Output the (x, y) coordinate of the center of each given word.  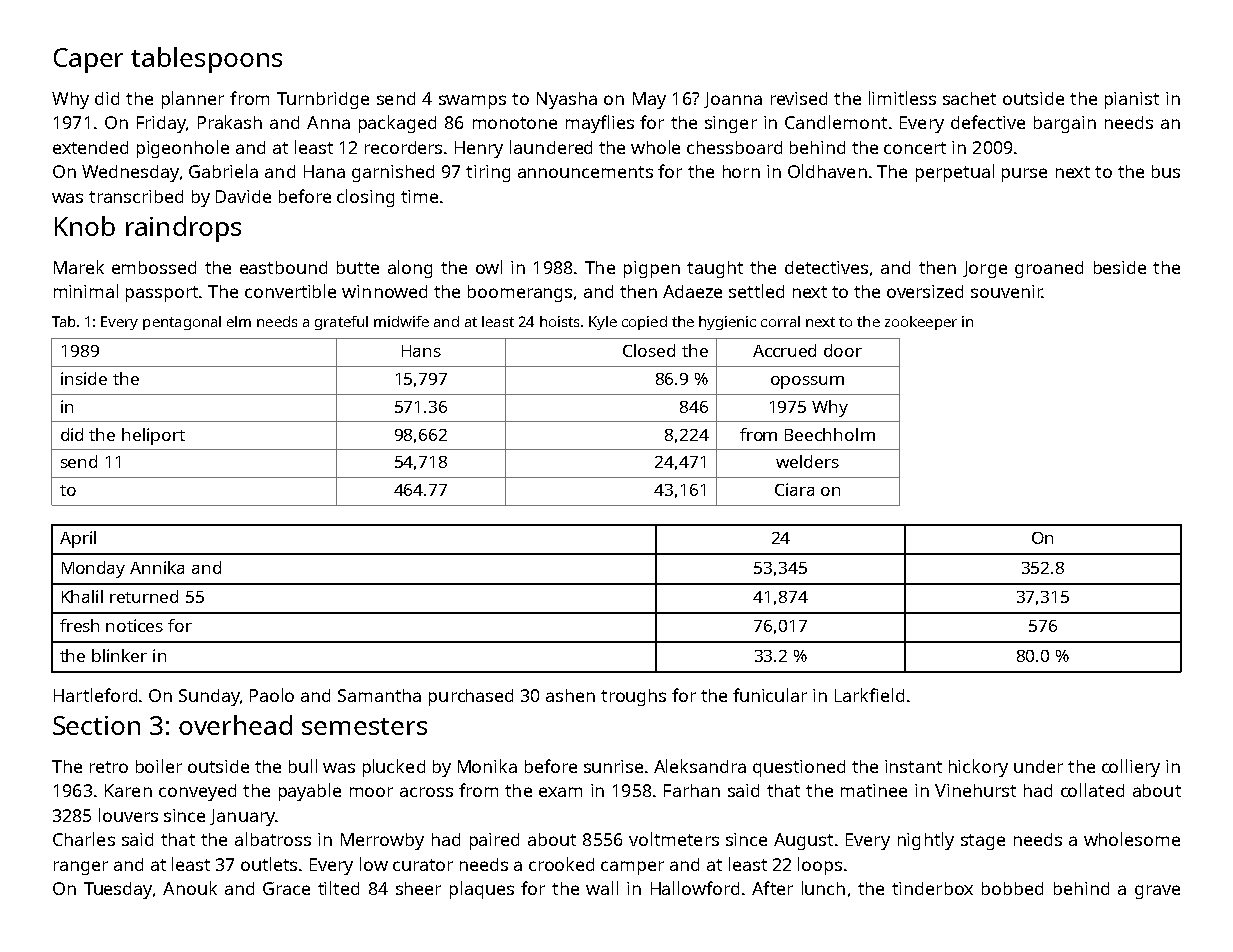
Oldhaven (827, 171)
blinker (119, 655)
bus (1166, 171)
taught (715, 269)
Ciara (794, 489)
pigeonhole (183, 149)
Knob (85, 226)
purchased (471, 697)
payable (310, 792)
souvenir (1006, 291)
